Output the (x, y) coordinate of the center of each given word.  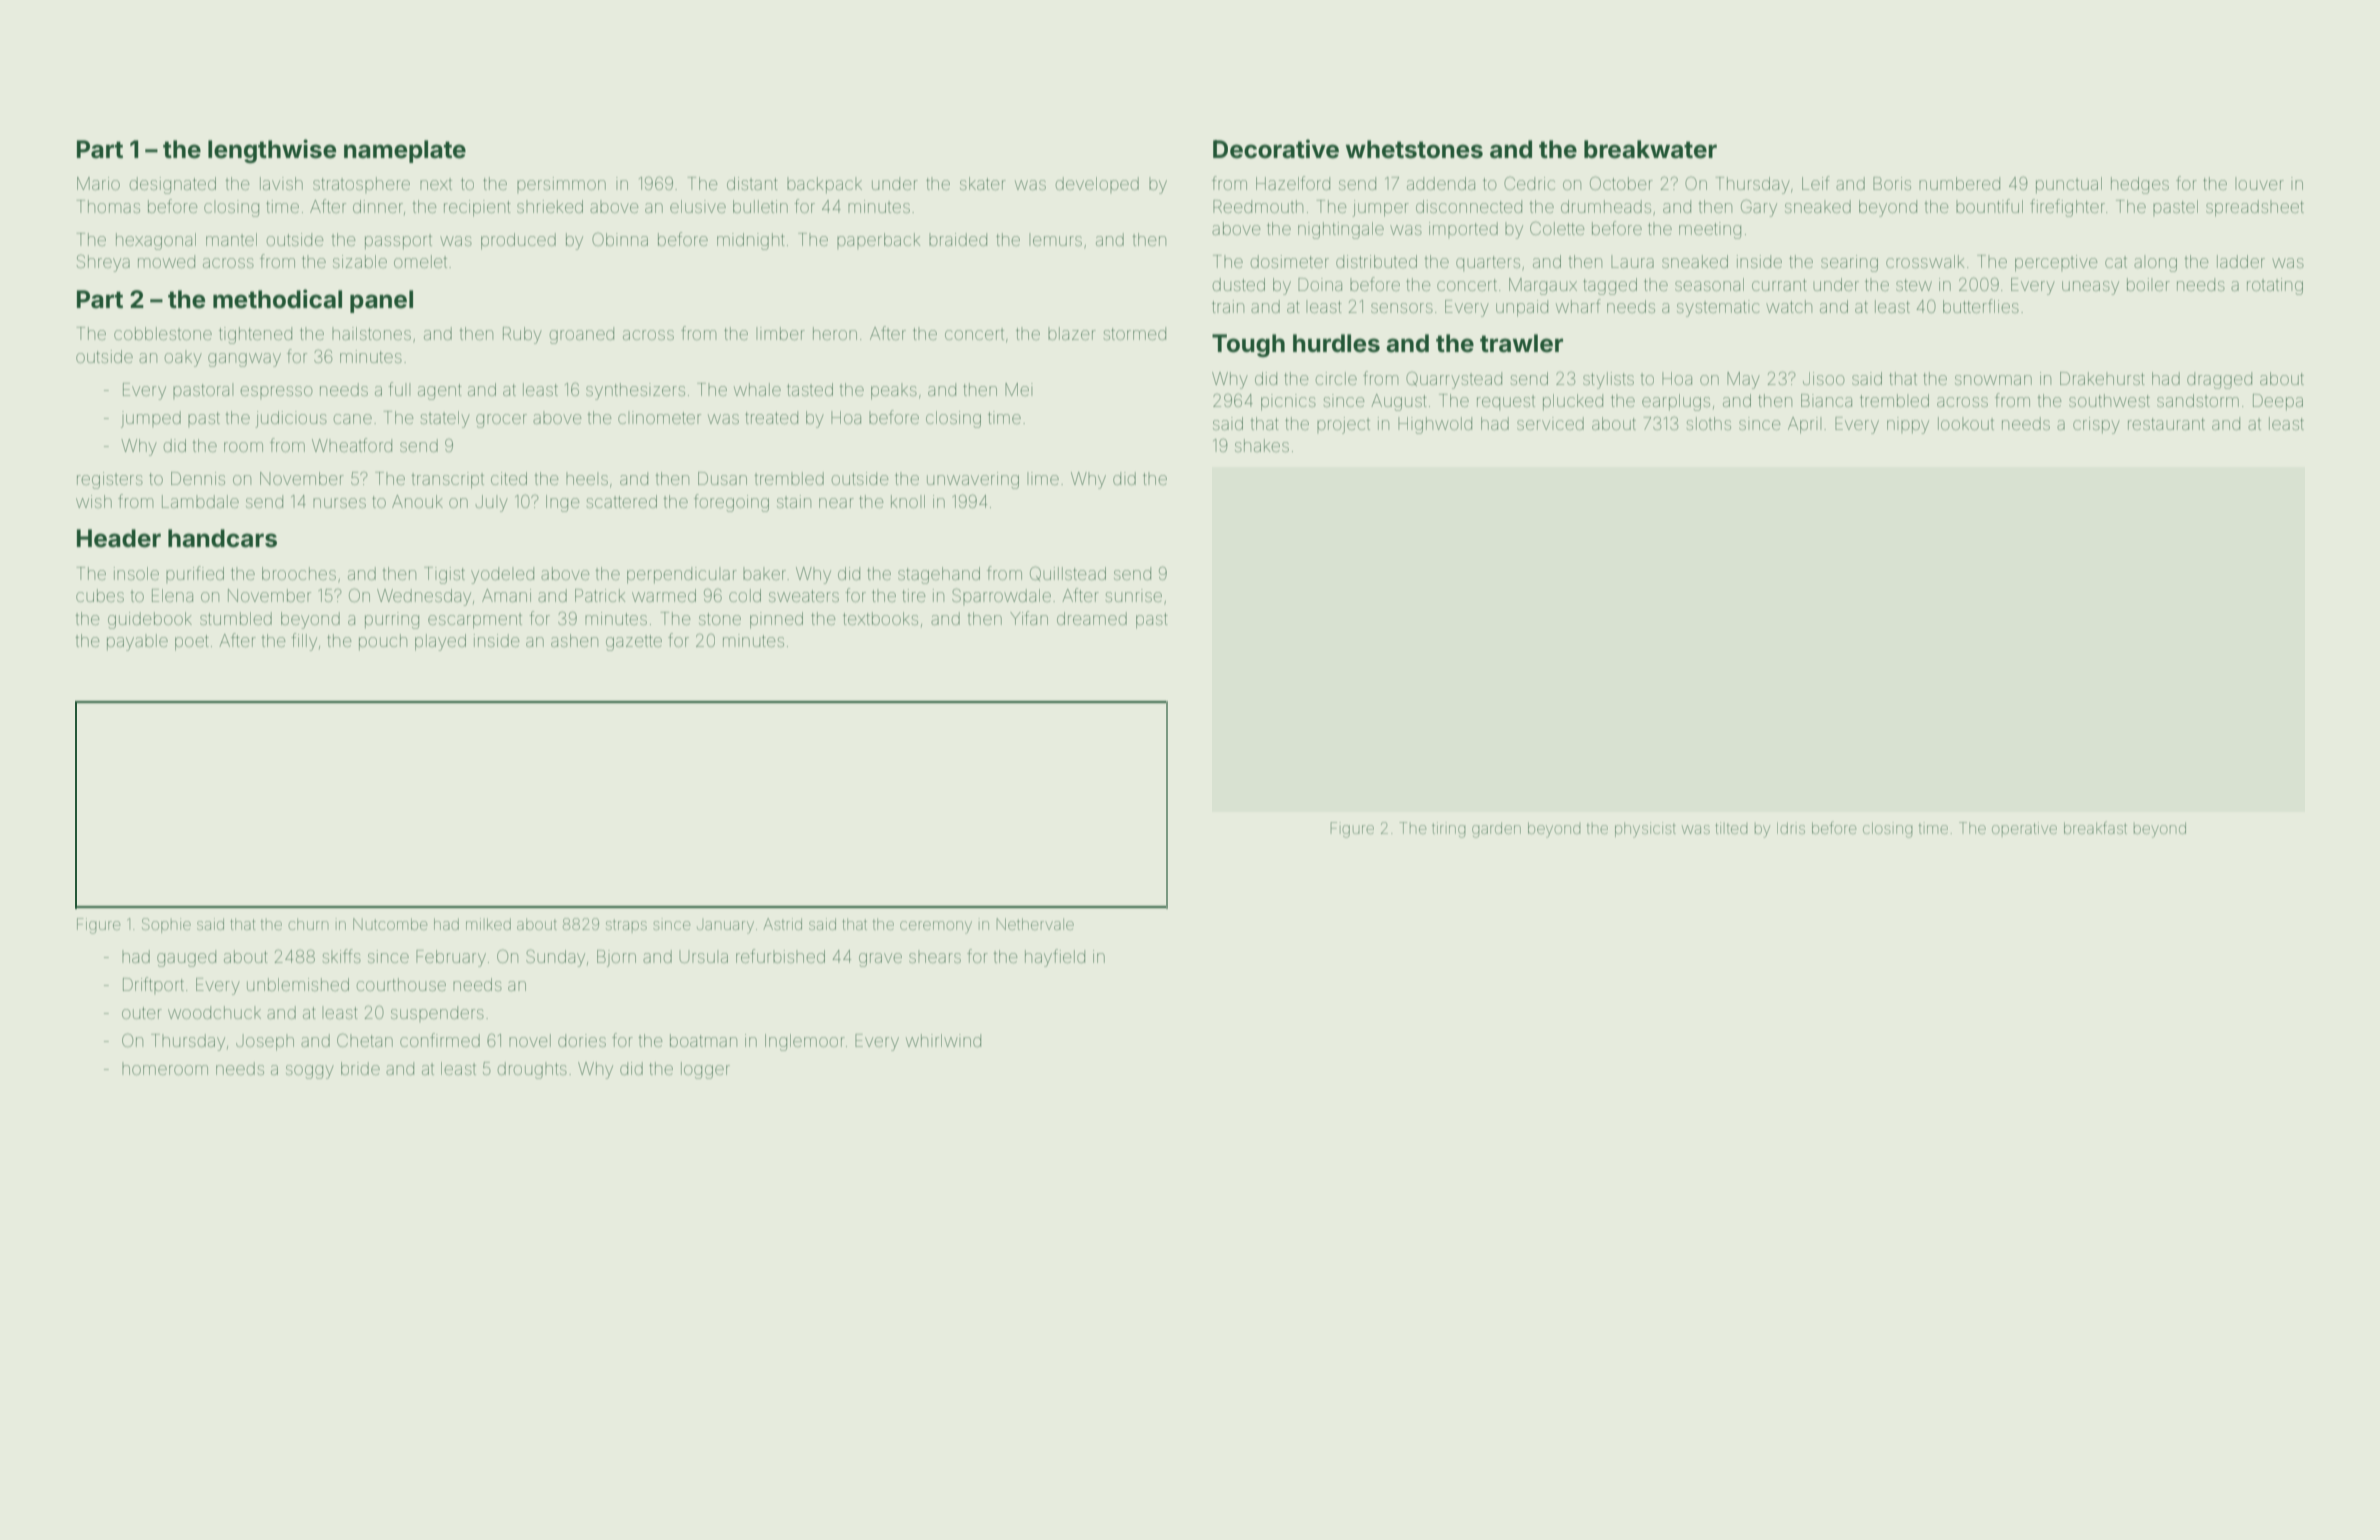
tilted (1731, 828)
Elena (172, 595)
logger (705, 1070)
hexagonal (156, 241)
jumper (1380, 208)
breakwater (1650, 149)
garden (1496, 830)
